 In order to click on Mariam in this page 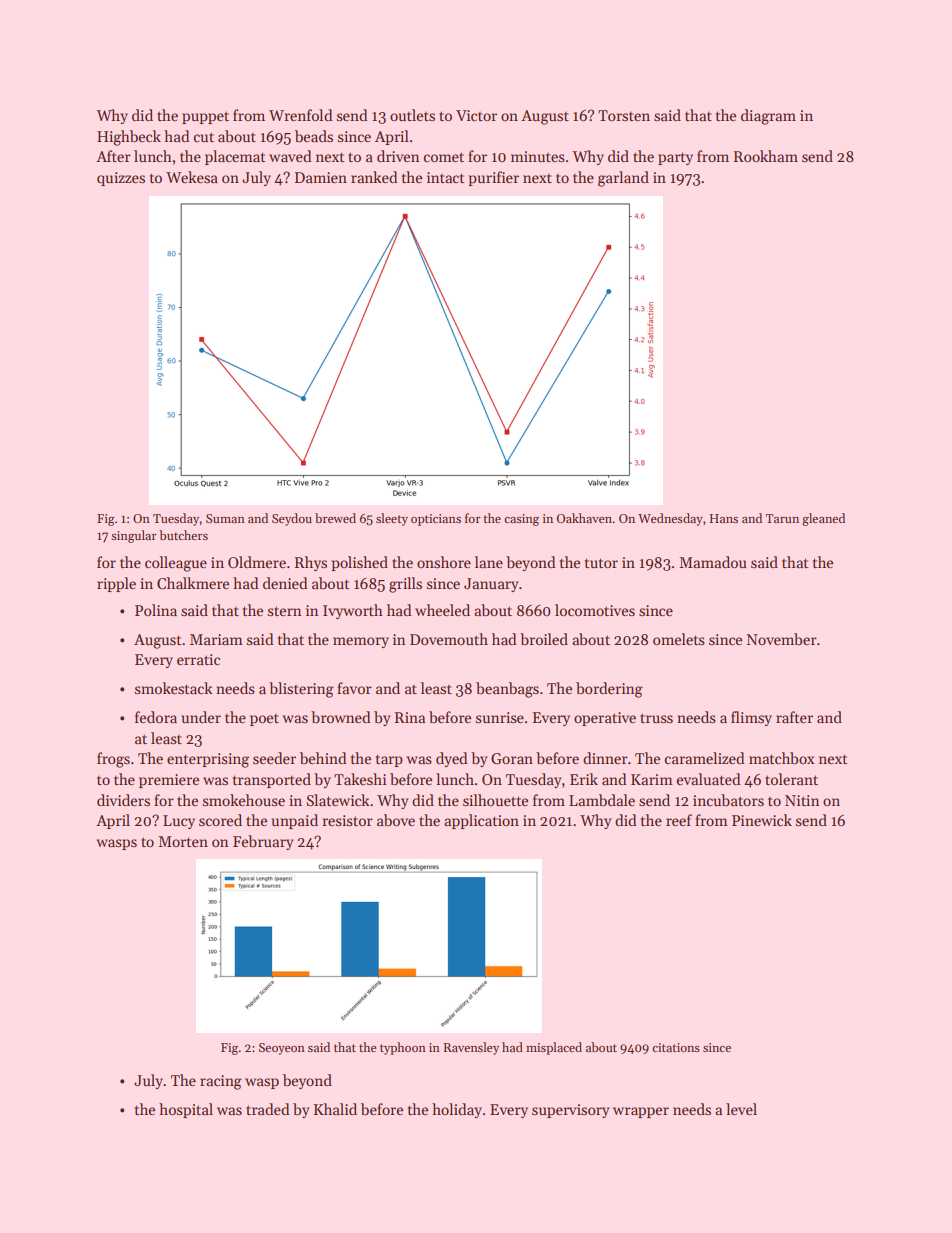, I will do `click(216, 639)`.
